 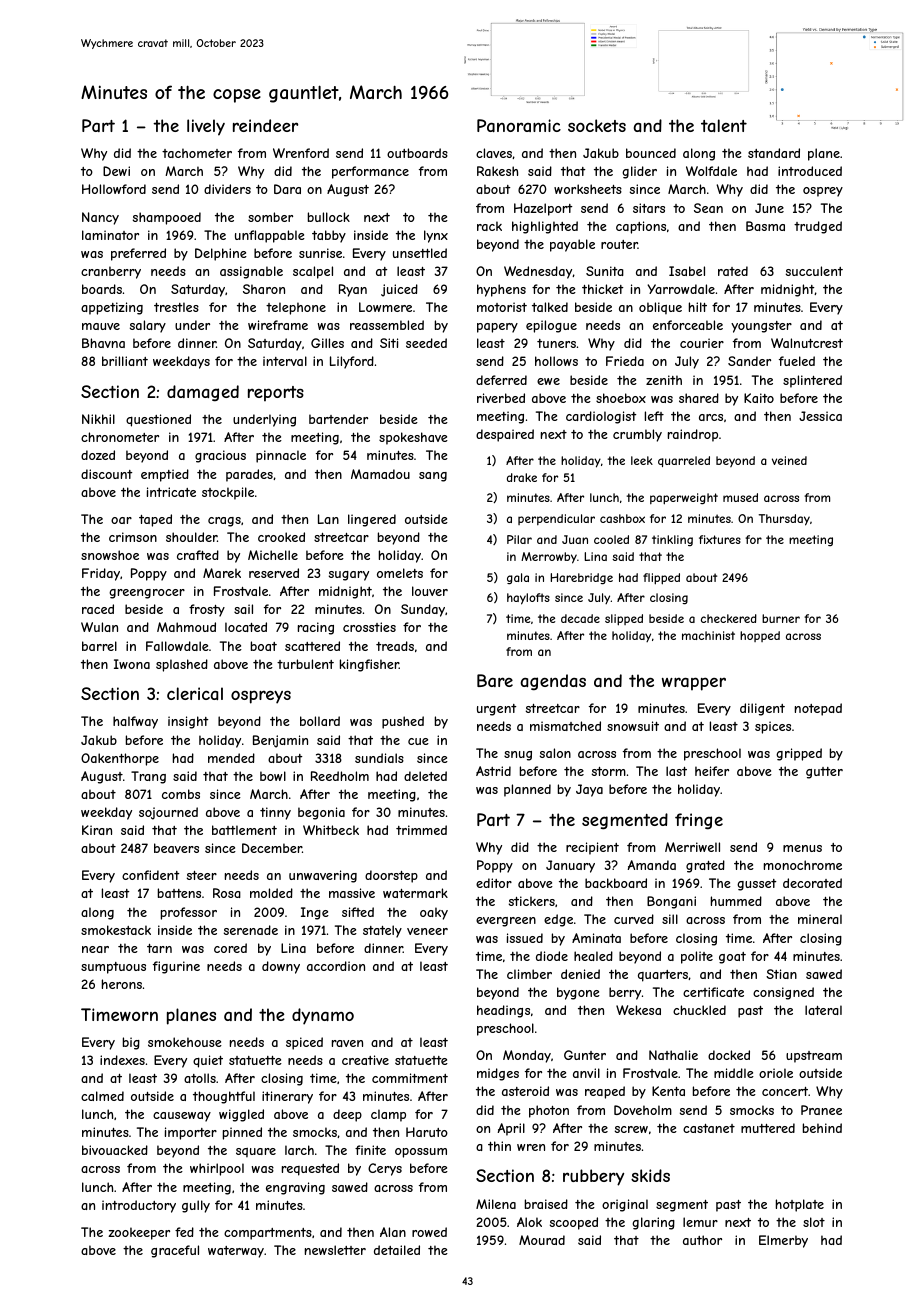 What do you see at coordinates (433, 477) in the screenshot?
I see `sang` at bounding box center [433, 477].
